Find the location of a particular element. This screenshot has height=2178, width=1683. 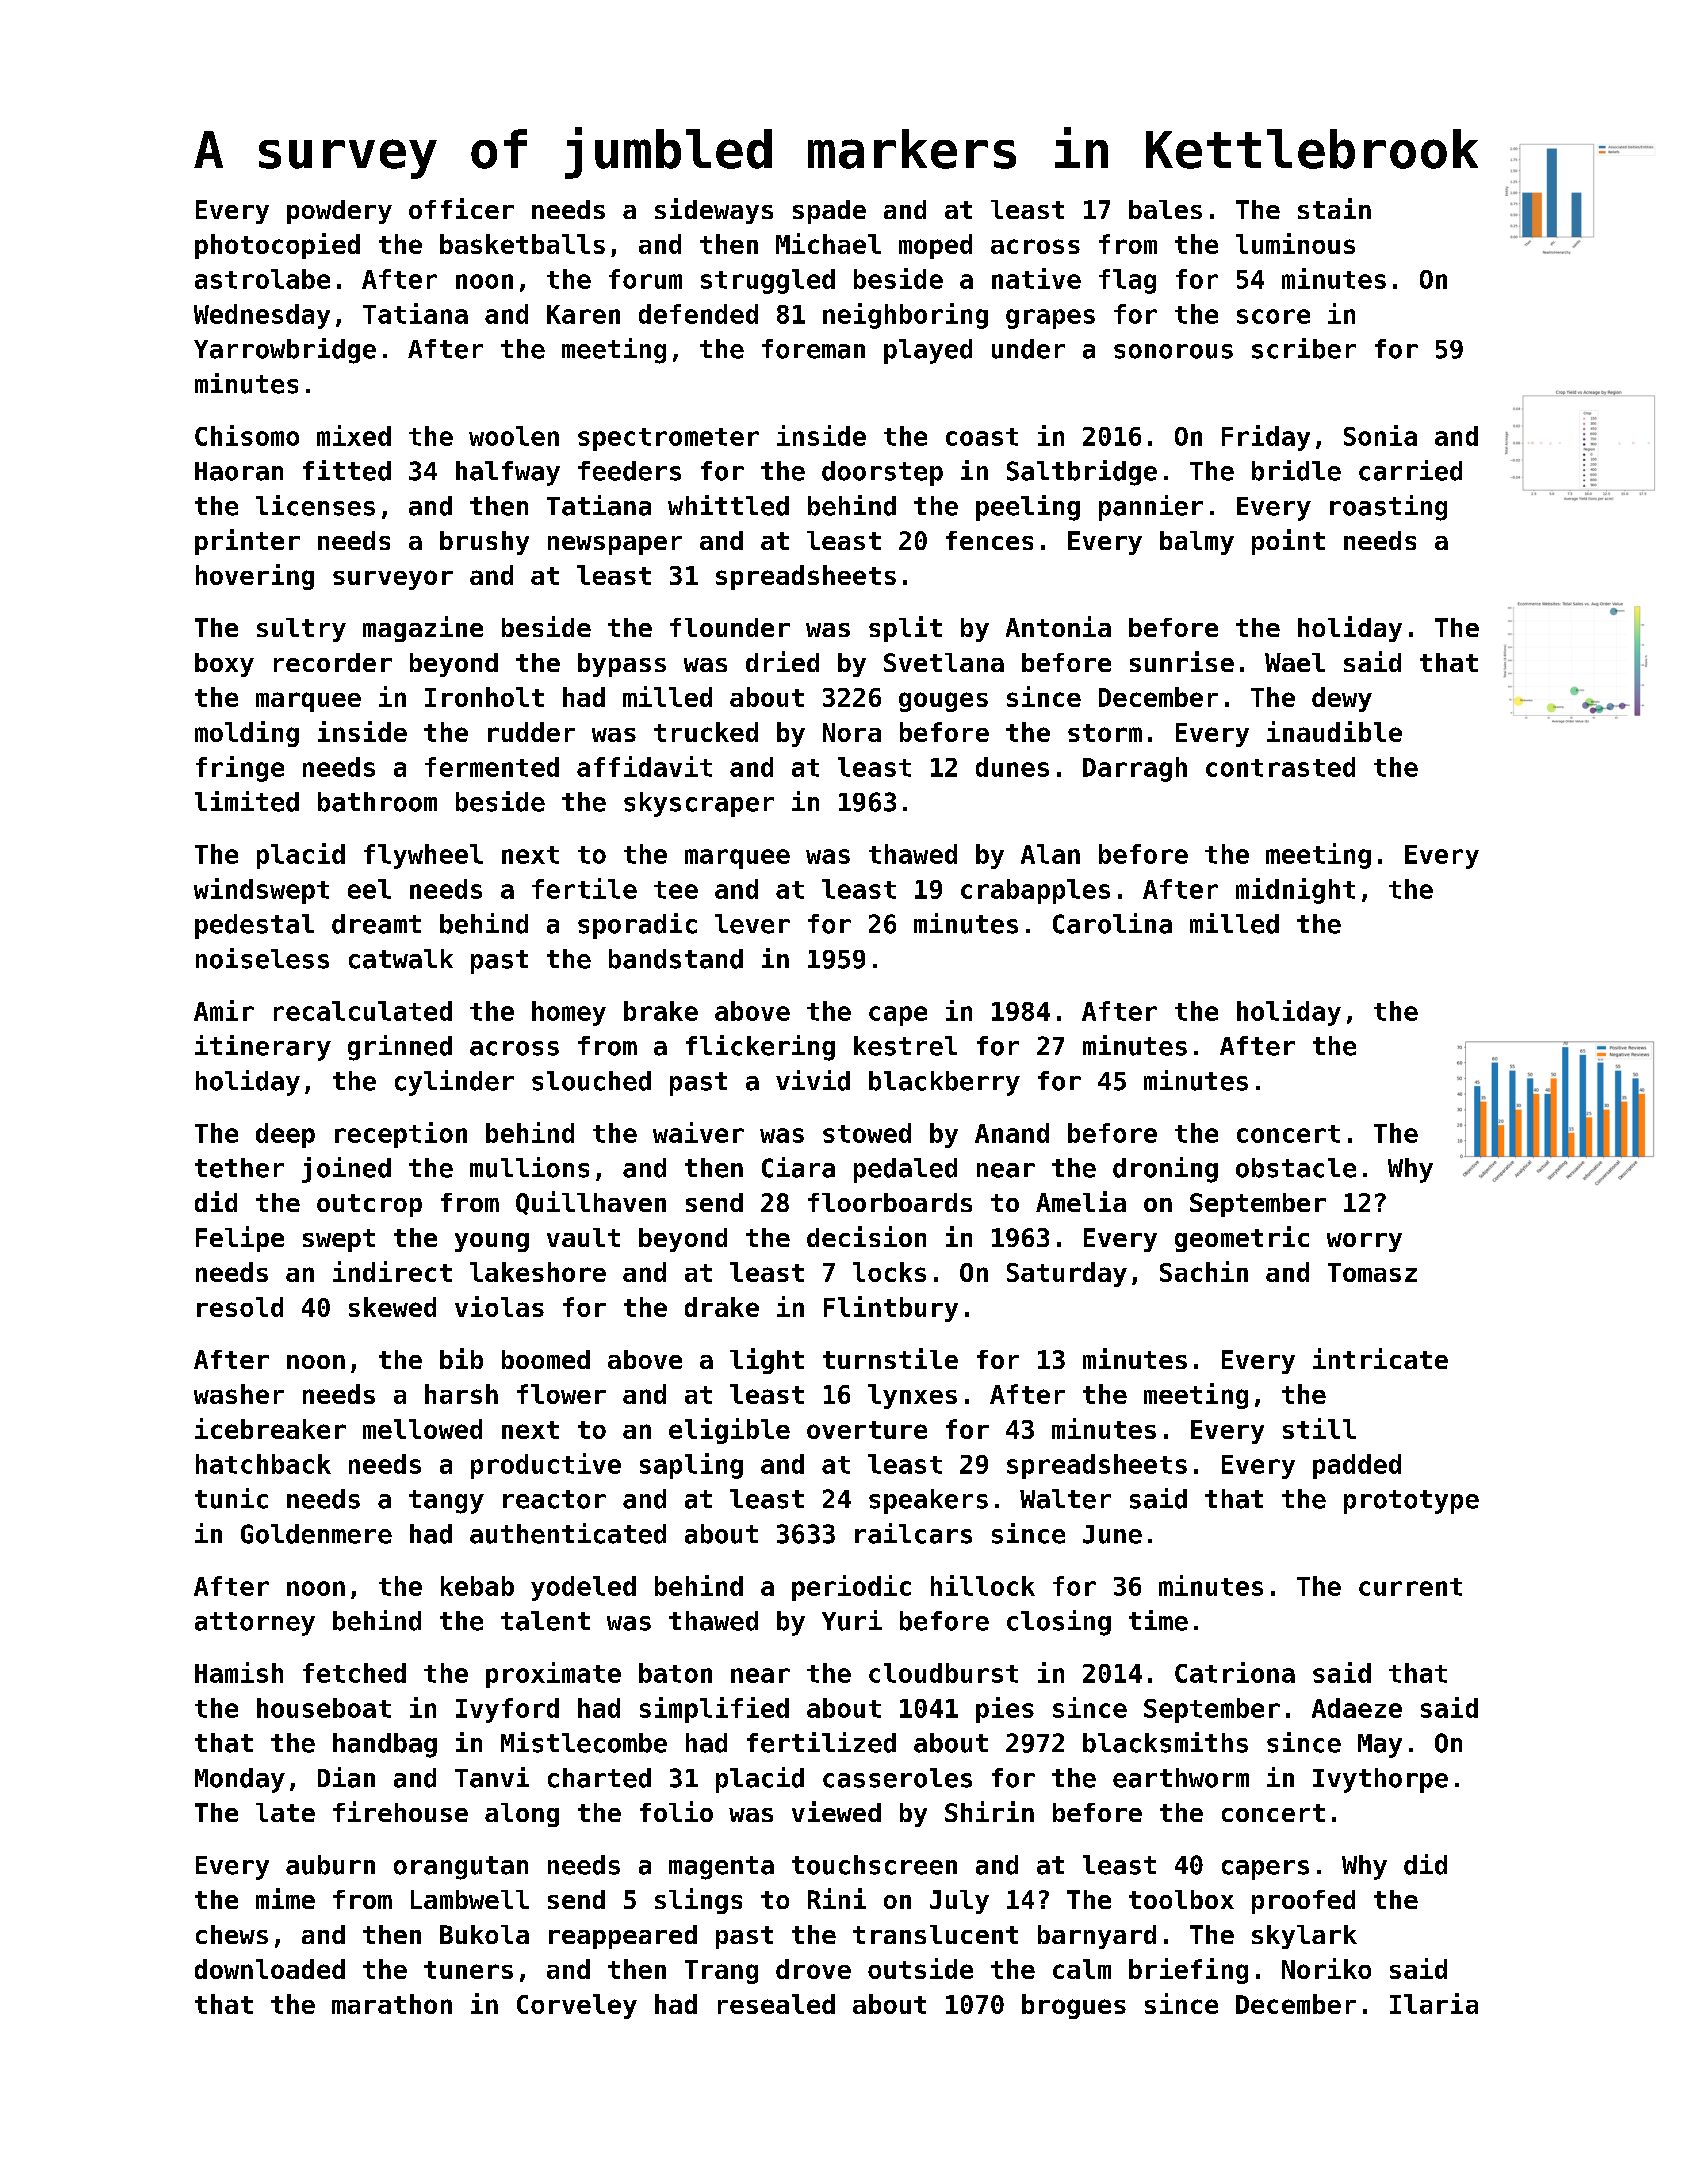

toolbox is located at coordinates (1181, 1899).
